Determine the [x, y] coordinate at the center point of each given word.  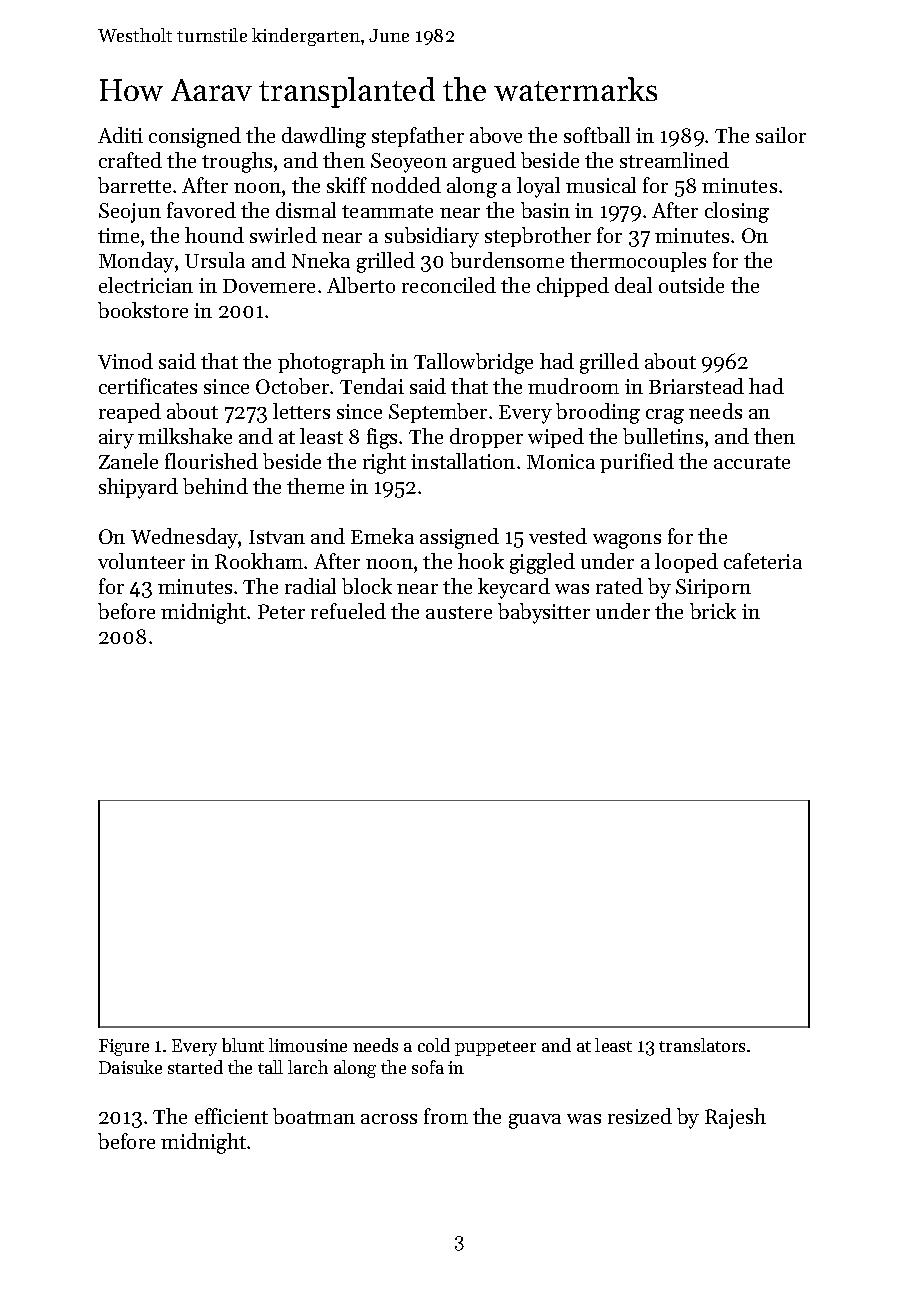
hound [214, 235]
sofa [428, 1067]
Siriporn [713, 588]
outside [691, 285]
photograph [331, 363]
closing [737, 212]
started [195, 1067]
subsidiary [432, 237]
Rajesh [735, 1118]
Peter [281, 611]
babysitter [544, 613]
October [292, 386]
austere [459, 612]
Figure [124, 1047]
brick [713, 611]
